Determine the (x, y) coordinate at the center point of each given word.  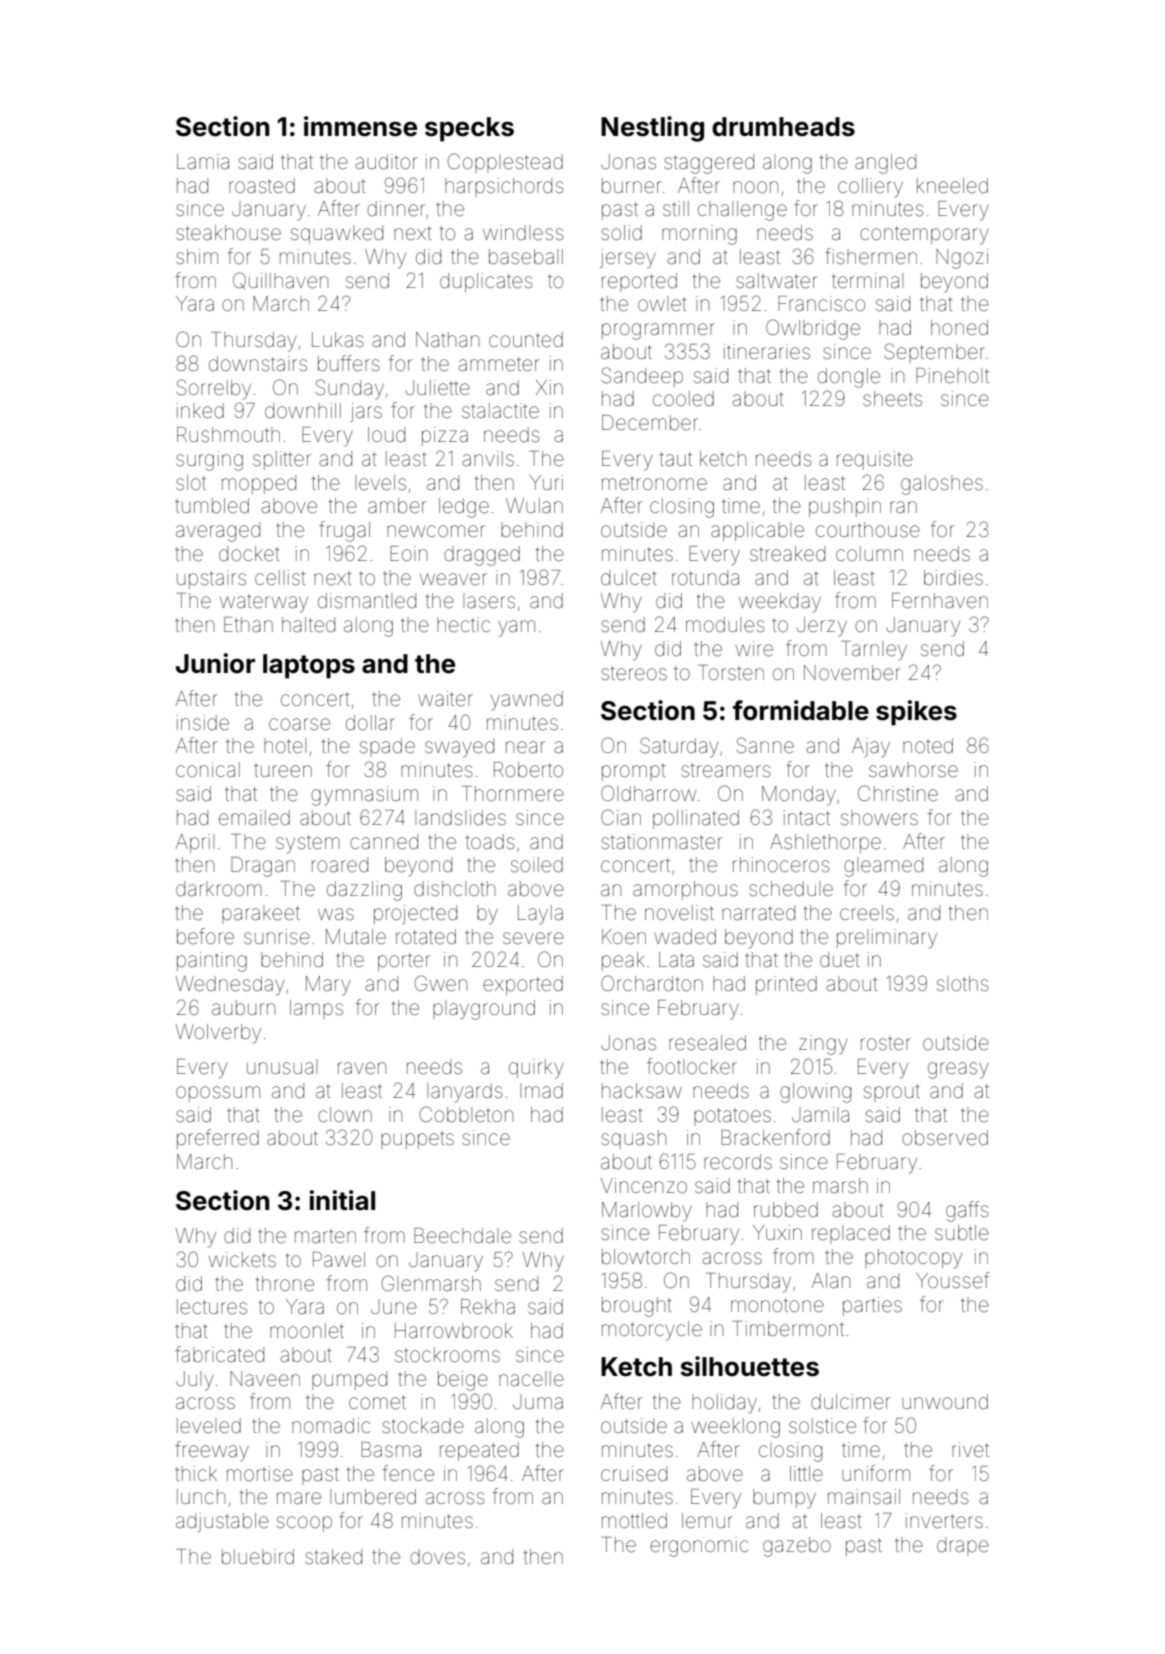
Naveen (265, 1378)
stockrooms (447, 1354)
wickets (242, 1259)
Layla (540, 915)
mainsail (864, 1496)
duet (840, 960)
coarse (299, 724)
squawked (337, 234)
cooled (683, 399)
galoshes (942, 485)
